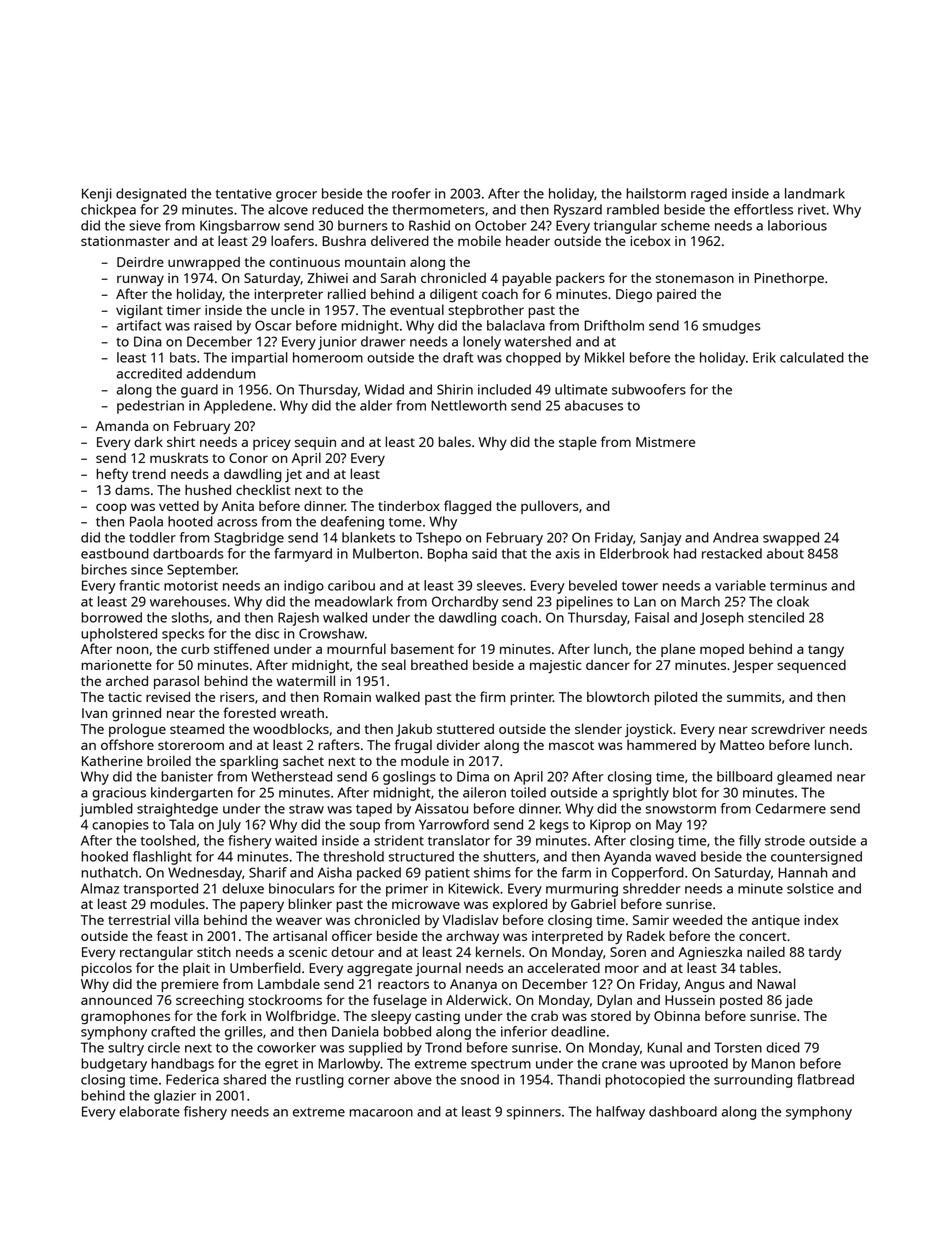  I want to click on meadowlark, so click(354, 601).
